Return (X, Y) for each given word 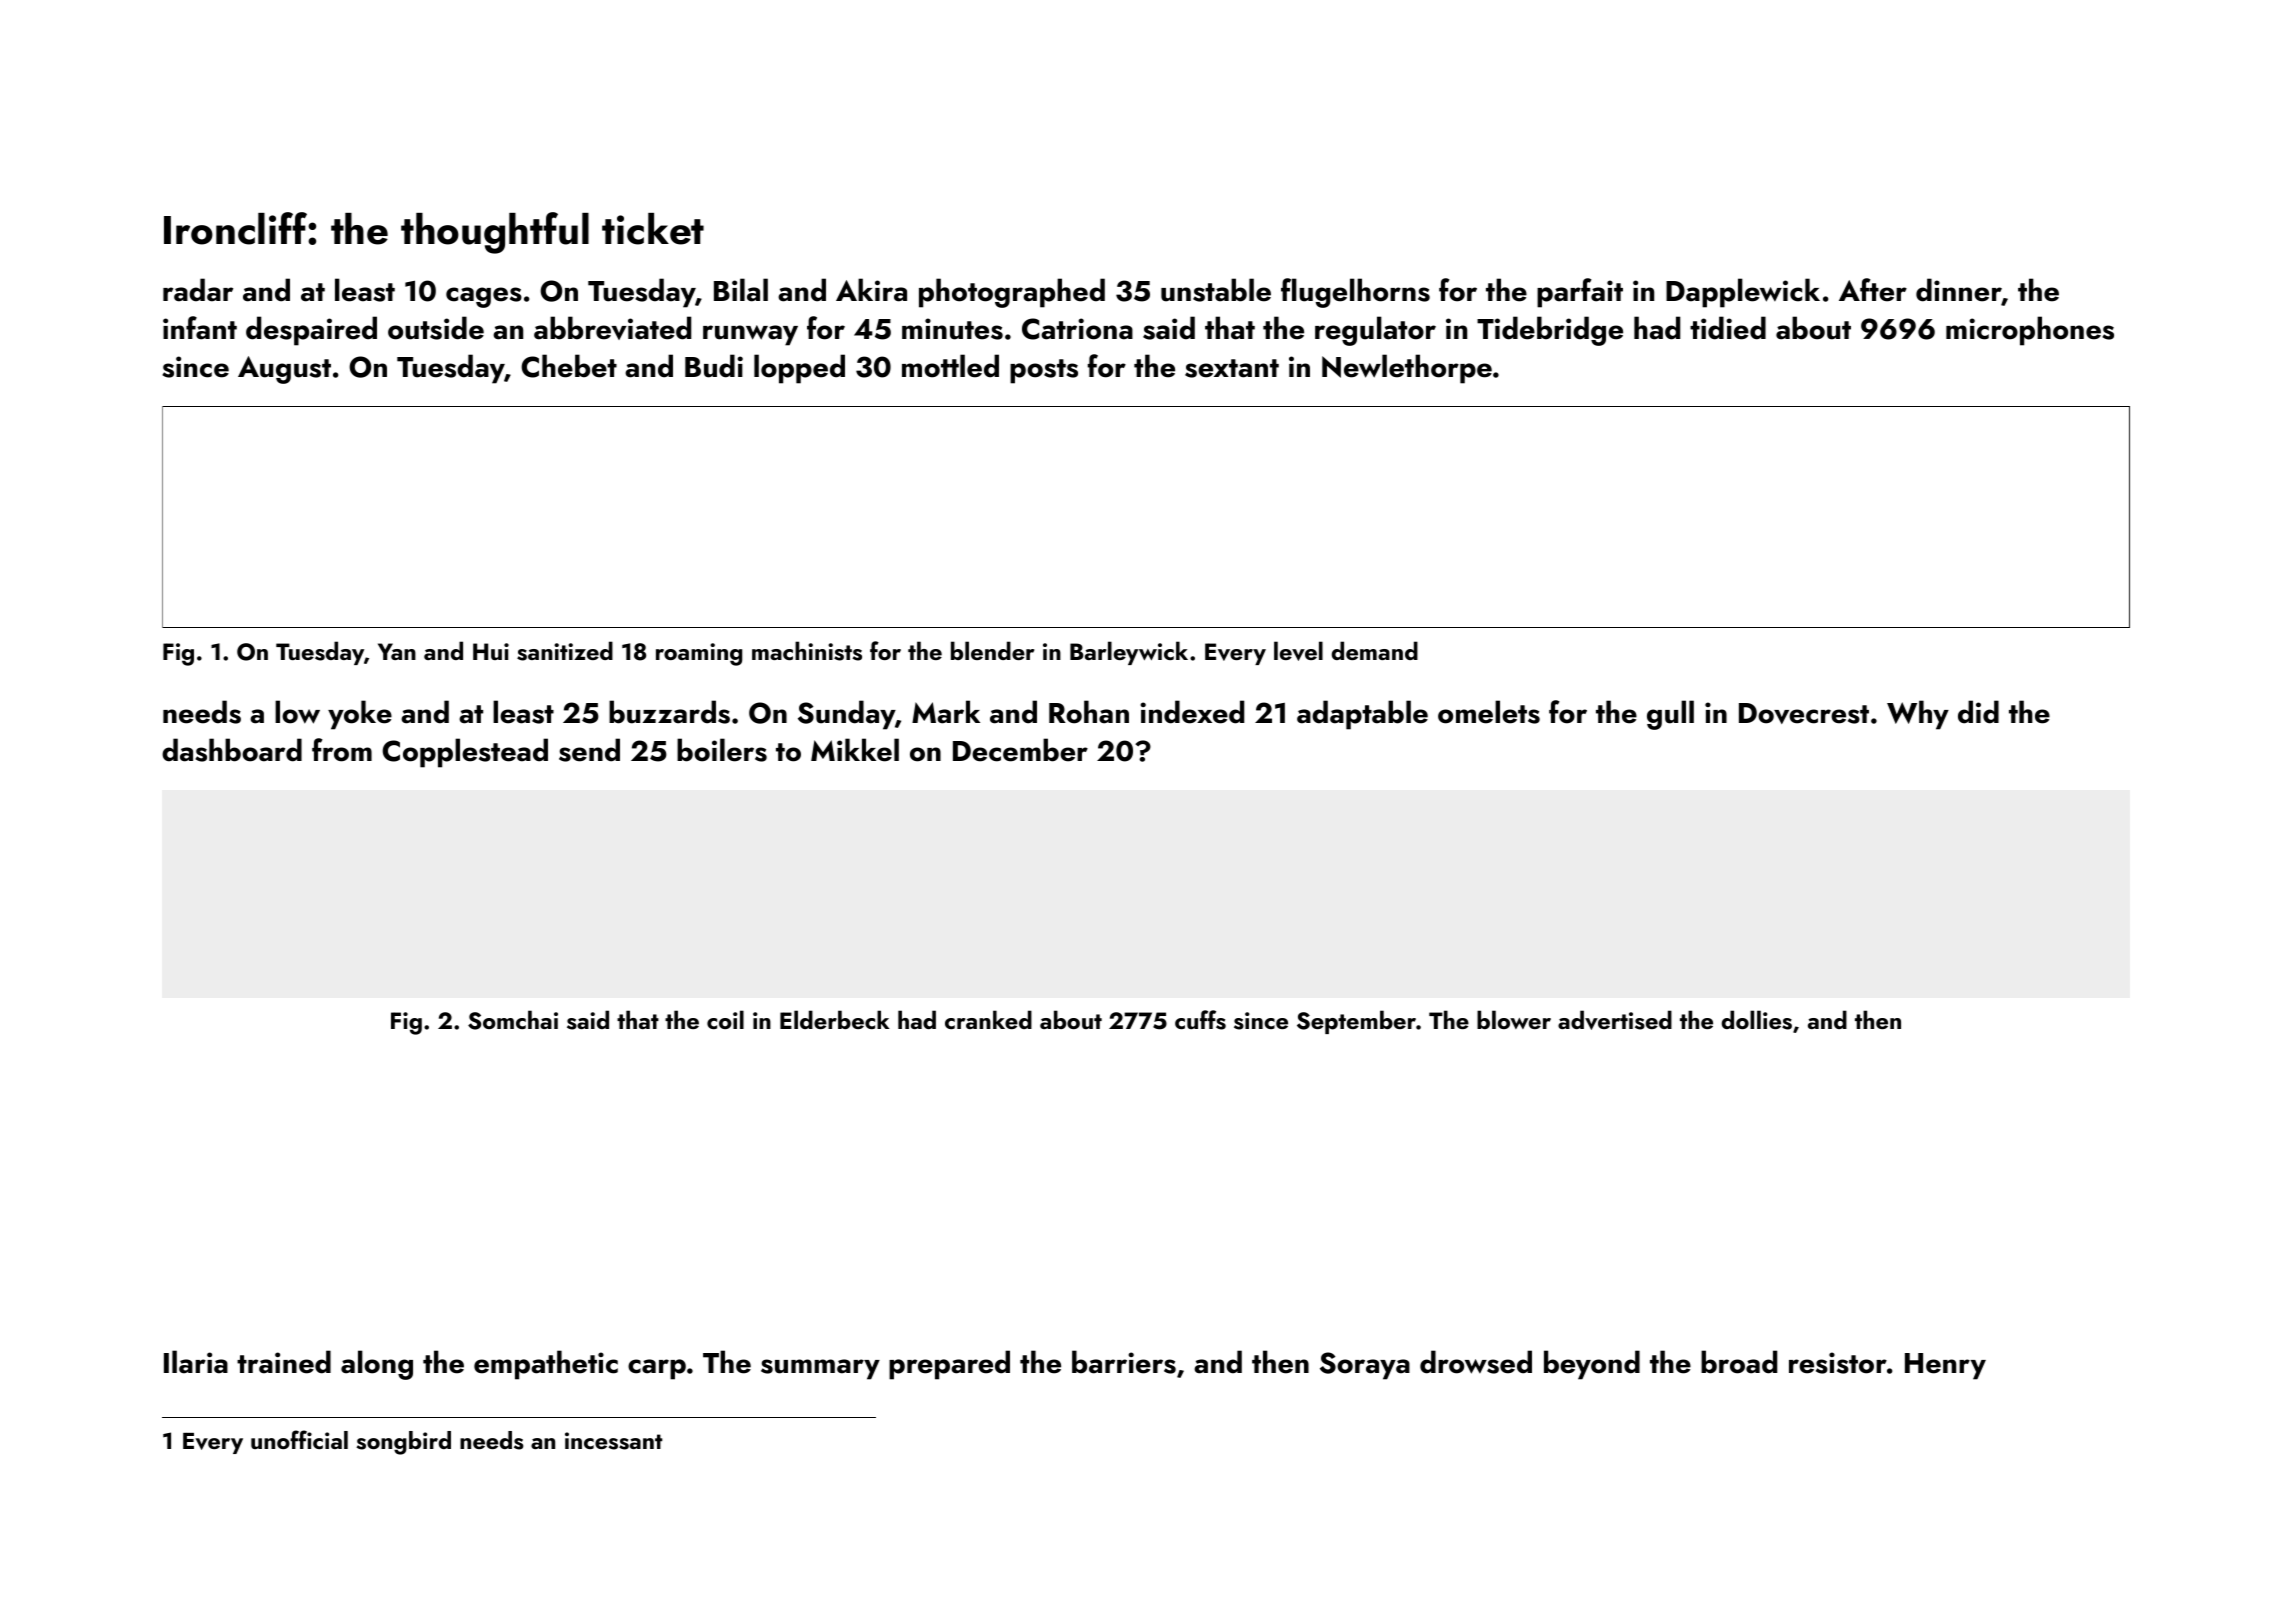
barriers (1124, 1362)
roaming (699, 654)
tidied (1728, 328)
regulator (1375, 331)
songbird (403, 1443)
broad (1739, 1362)
